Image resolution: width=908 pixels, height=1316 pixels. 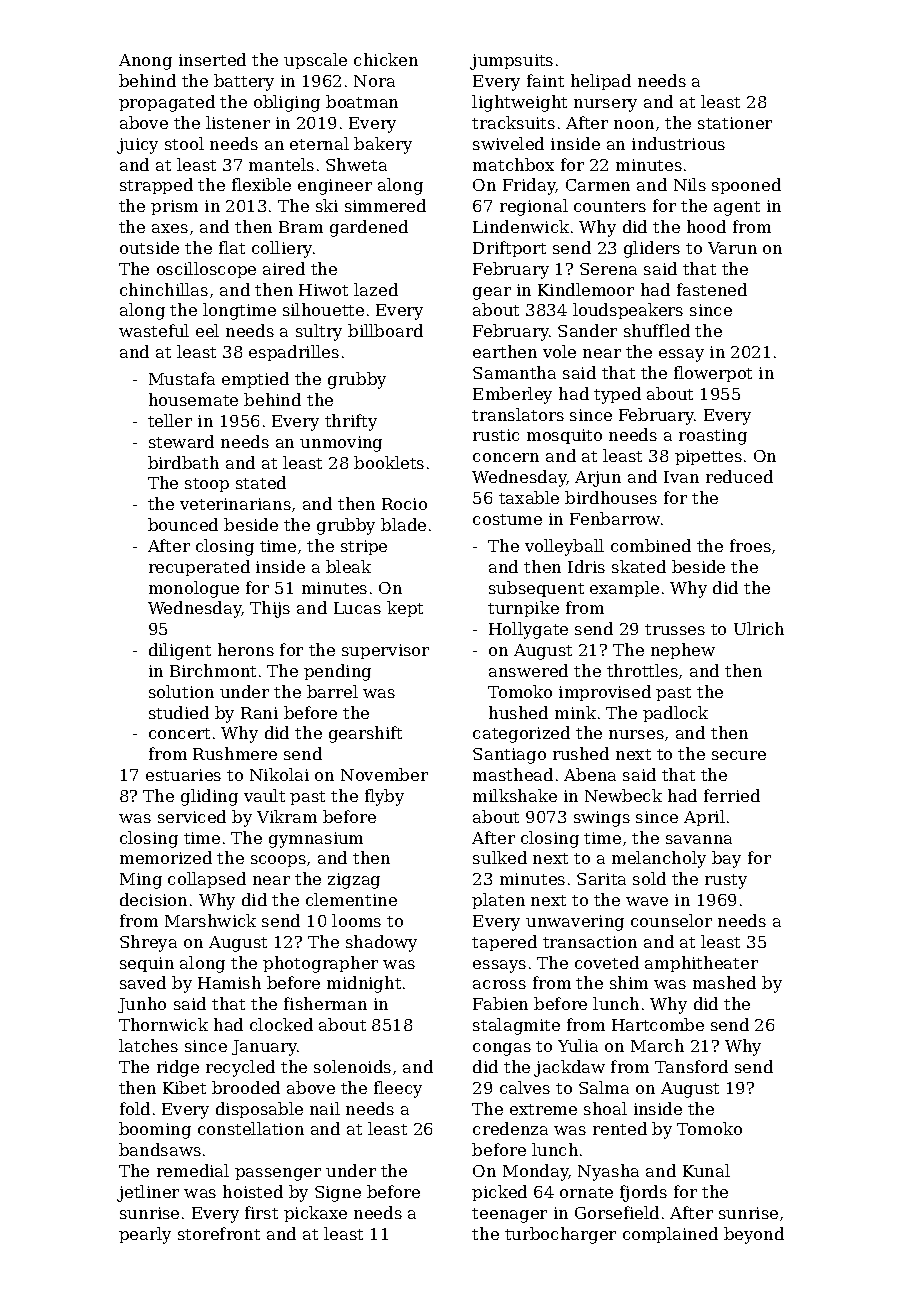 What do you see at coordinates (199, 568) in the screenshot?
I see `recuperated` at bounding box center [199, 568].
